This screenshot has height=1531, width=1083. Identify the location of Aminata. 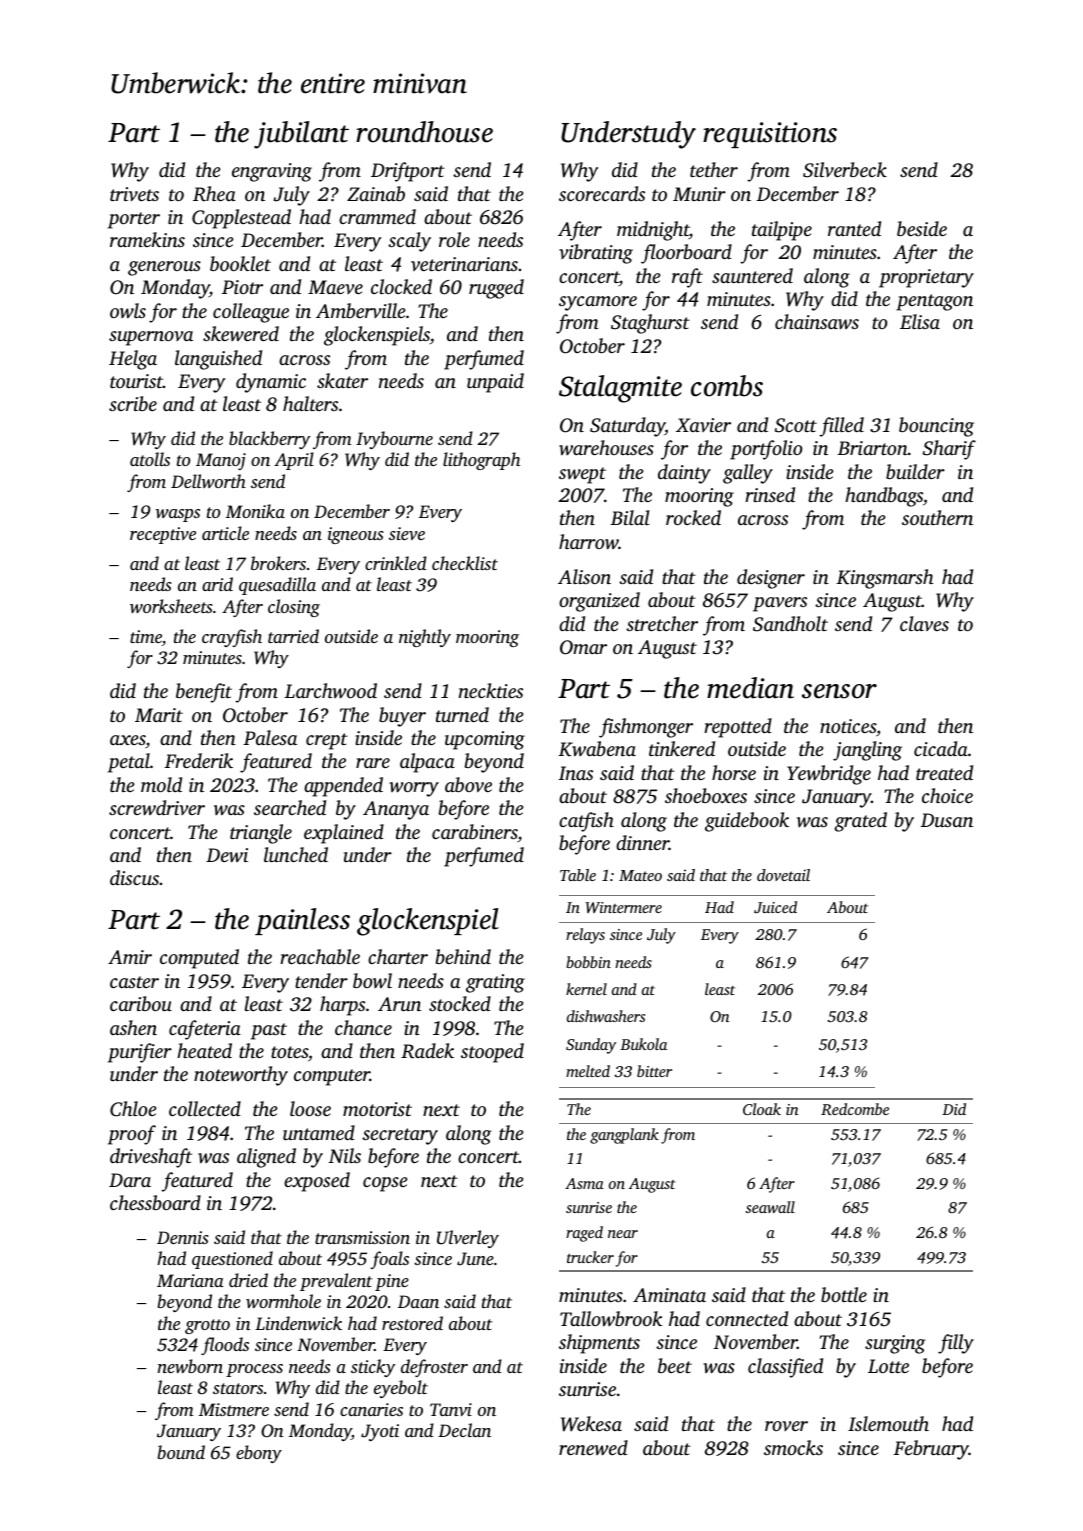
(669, 1295).
